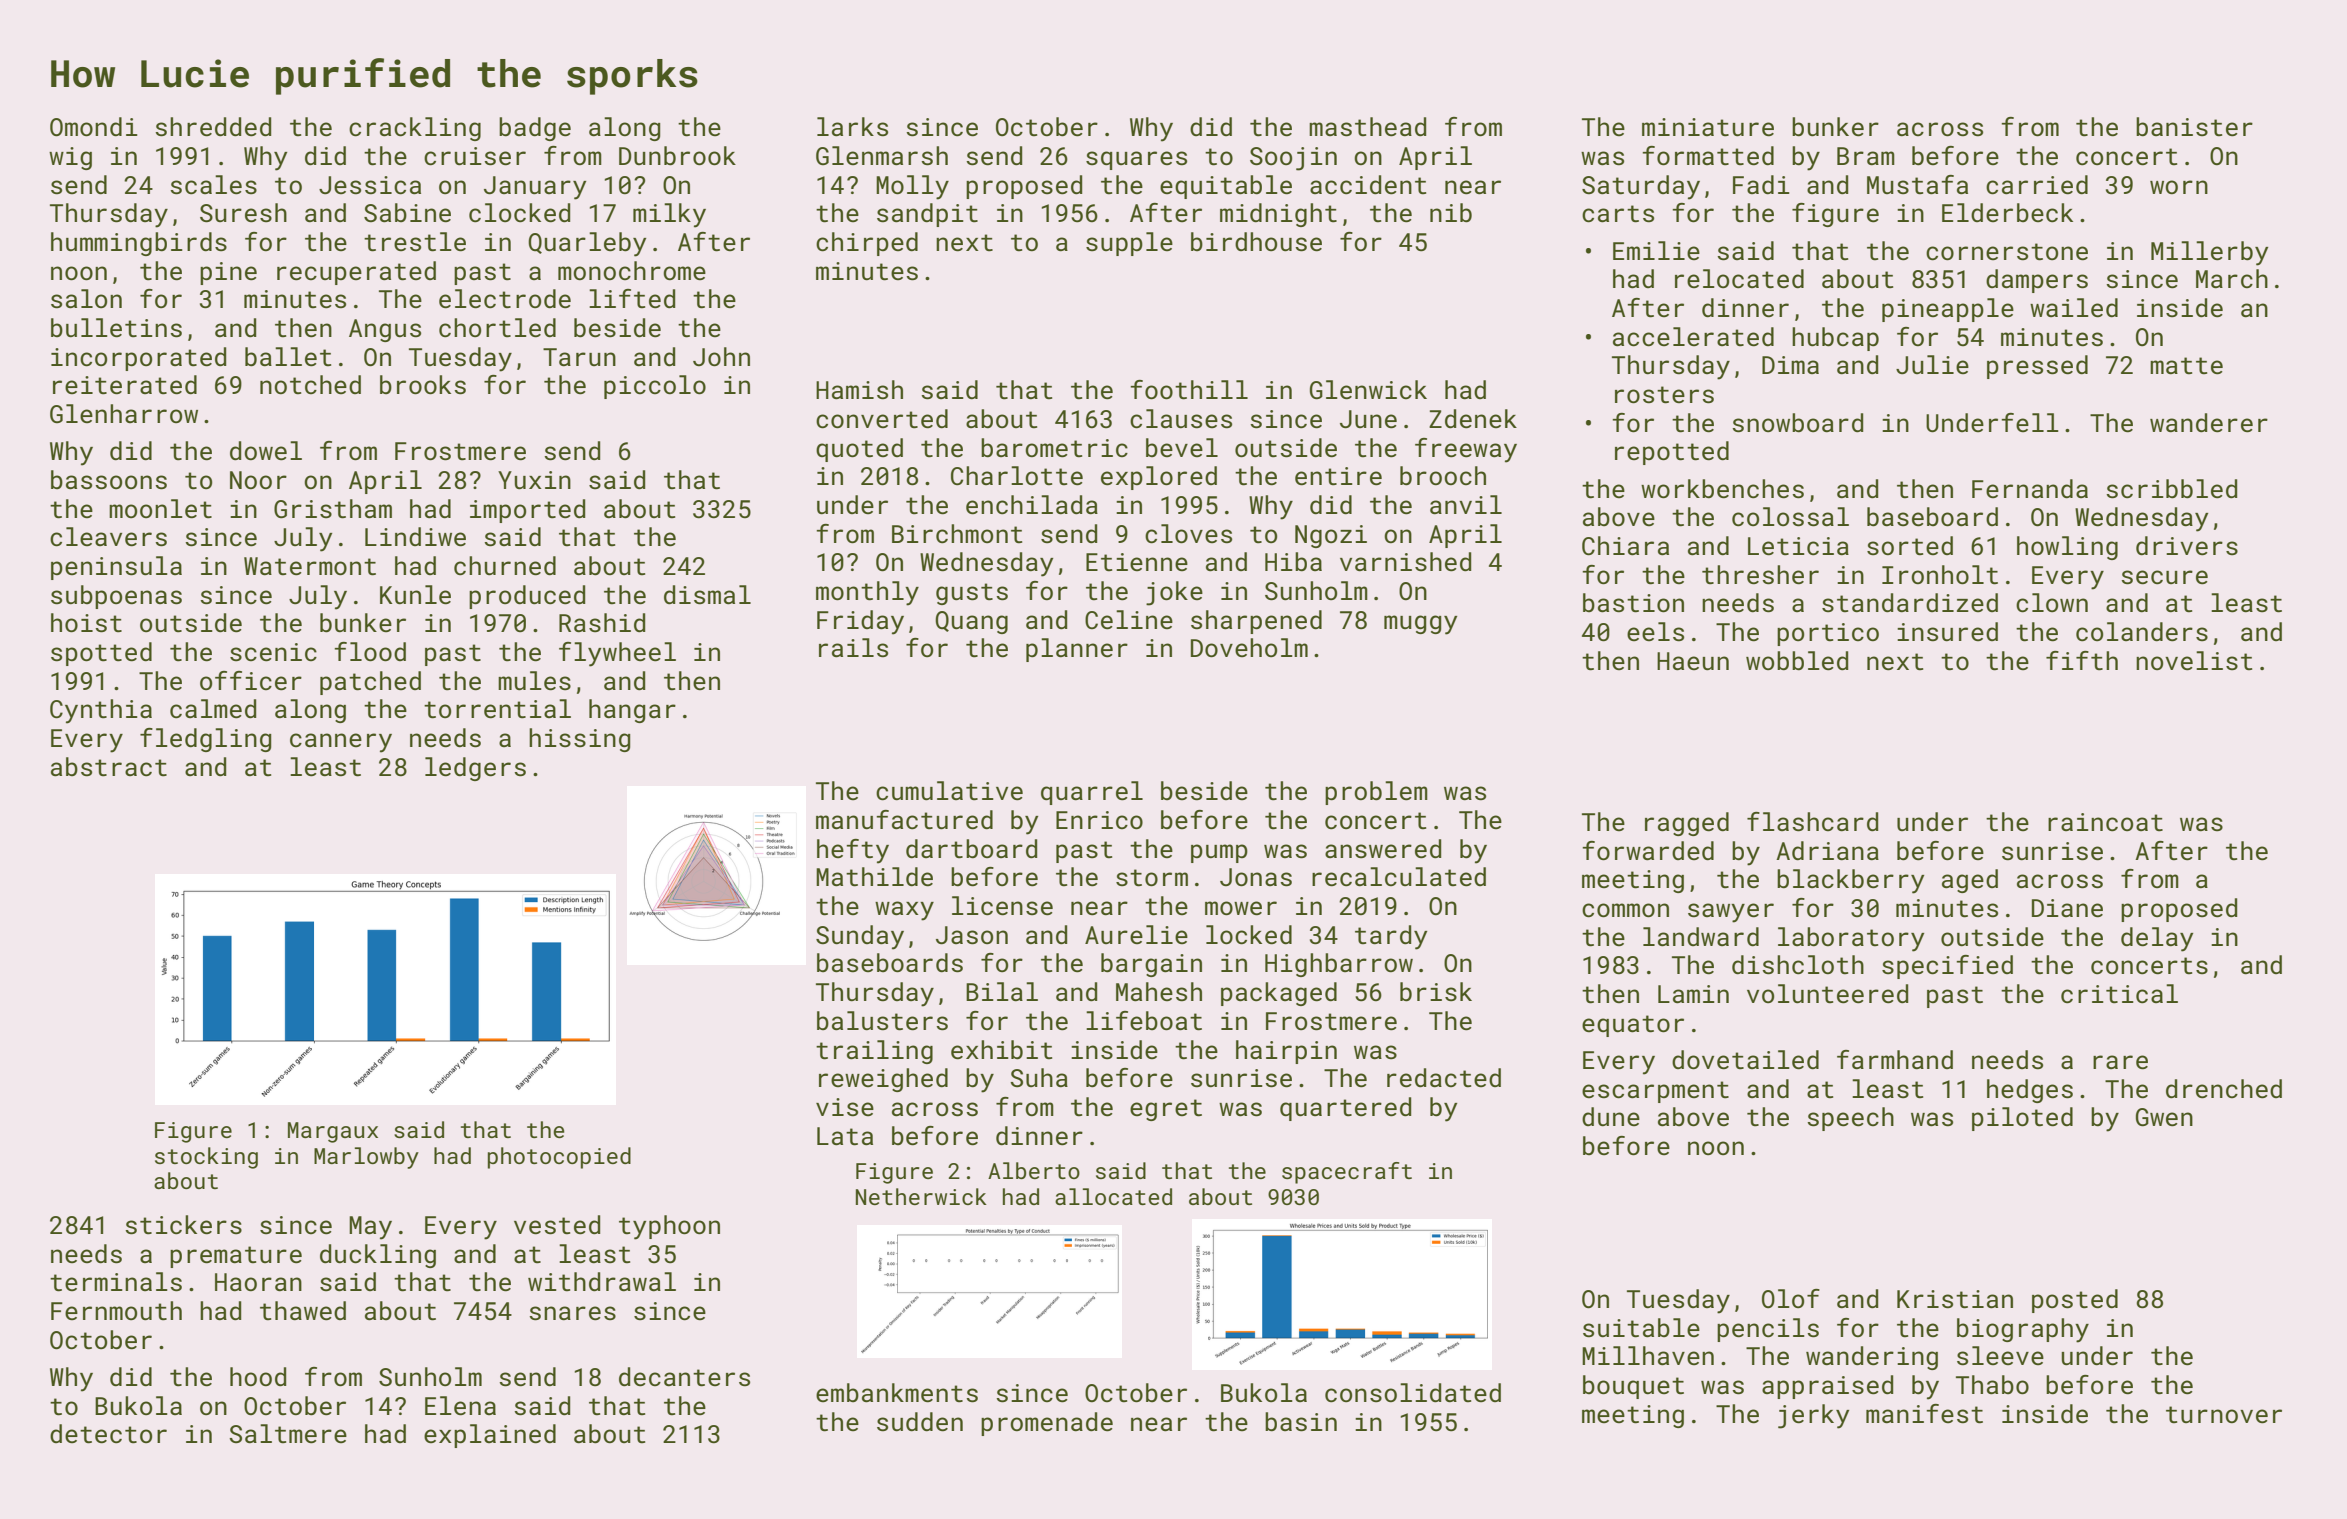 This screenshot has height=1519, width=2347. I want to click on larks, so click(852, 127).
